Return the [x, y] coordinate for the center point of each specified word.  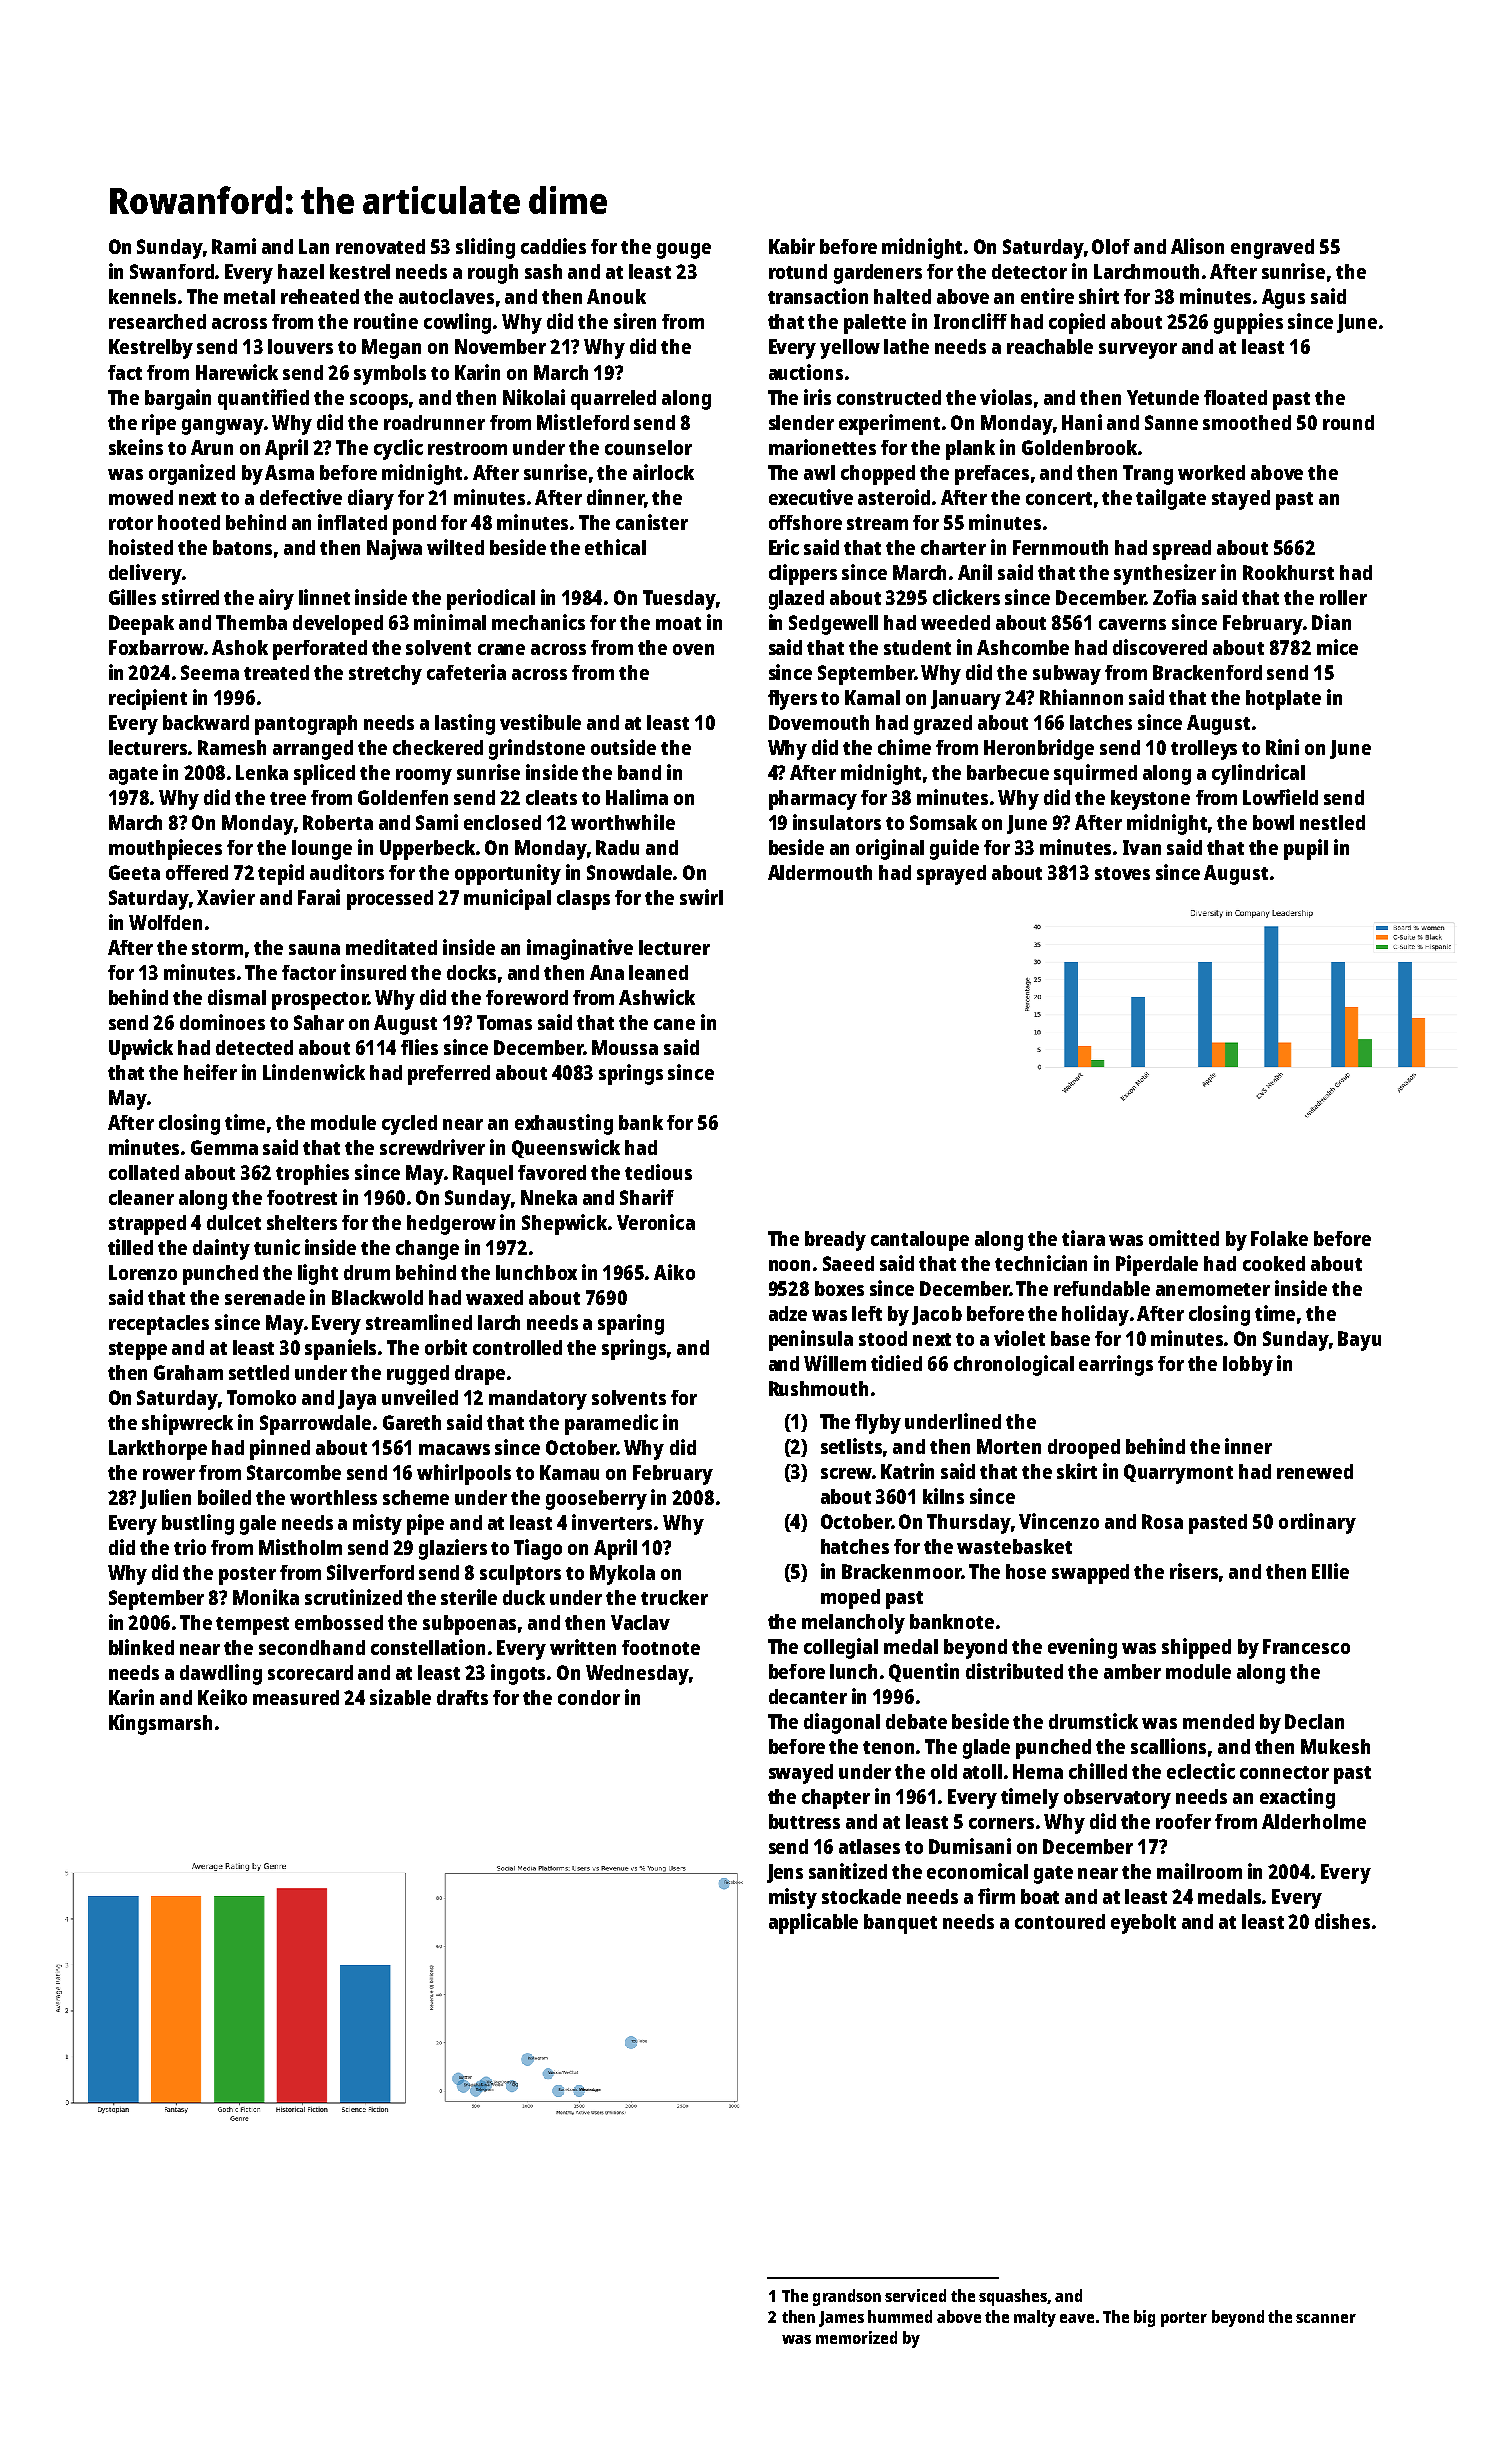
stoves [1122, 873]
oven [693, 649]
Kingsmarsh [160, 1724]
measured [296, 1697]
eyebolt [1143, 1924]
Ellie [1330, 1571]
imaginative [580, 949]
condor [589, 1697]
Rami [234, 246]
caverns [1132, 624]
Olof [1111, 246]
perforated [320, 650]
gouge [684, 251]
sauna [314, 949]
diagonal [842, 1723]
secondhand [312, 1647]
